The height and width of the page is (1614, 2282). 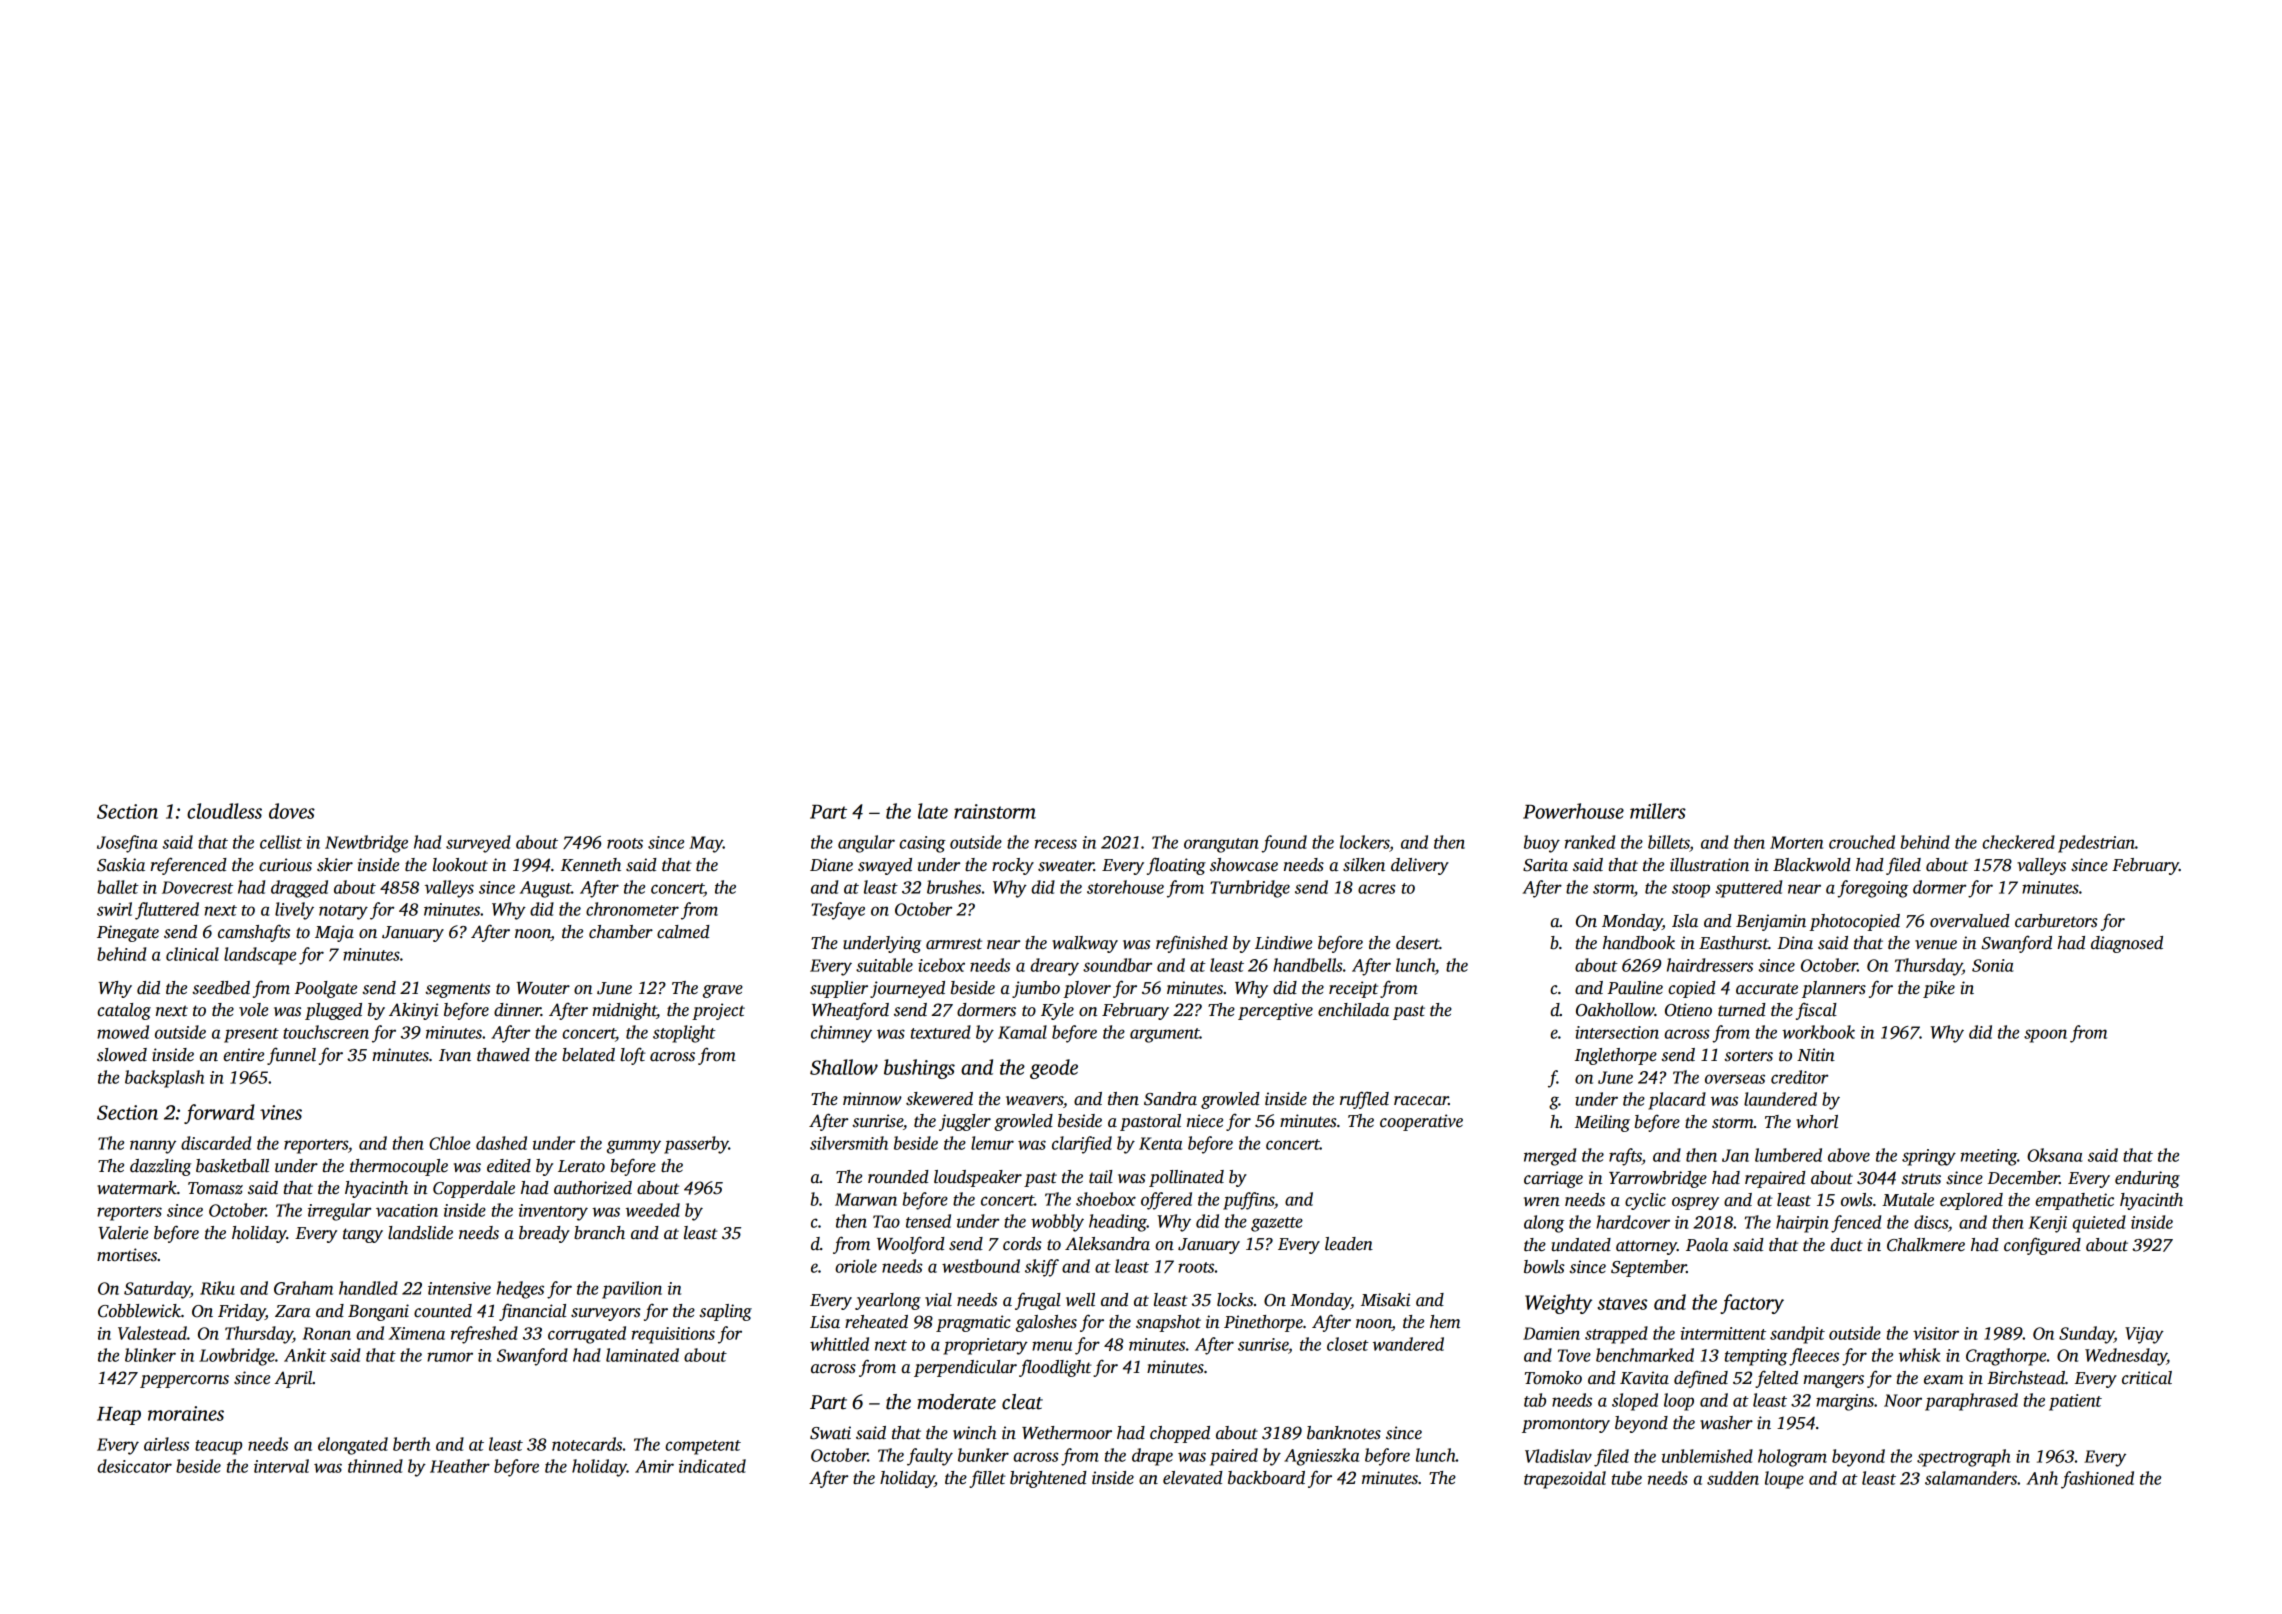 I want to click on trapezoidal, so click(x=1565, y=1480).
